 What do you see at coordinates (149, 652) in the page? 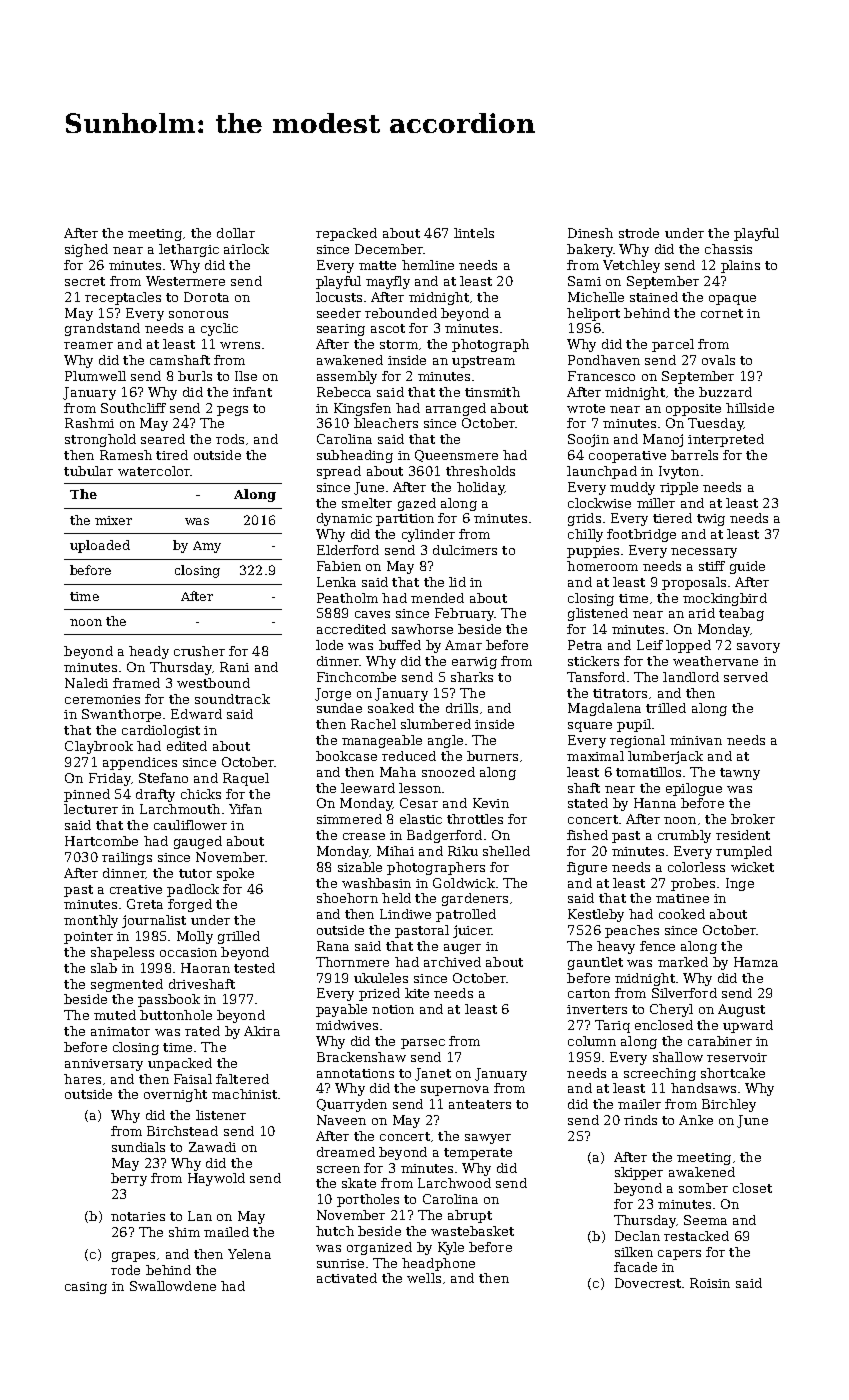
I see `heady` at bounding box center [149, 652].
